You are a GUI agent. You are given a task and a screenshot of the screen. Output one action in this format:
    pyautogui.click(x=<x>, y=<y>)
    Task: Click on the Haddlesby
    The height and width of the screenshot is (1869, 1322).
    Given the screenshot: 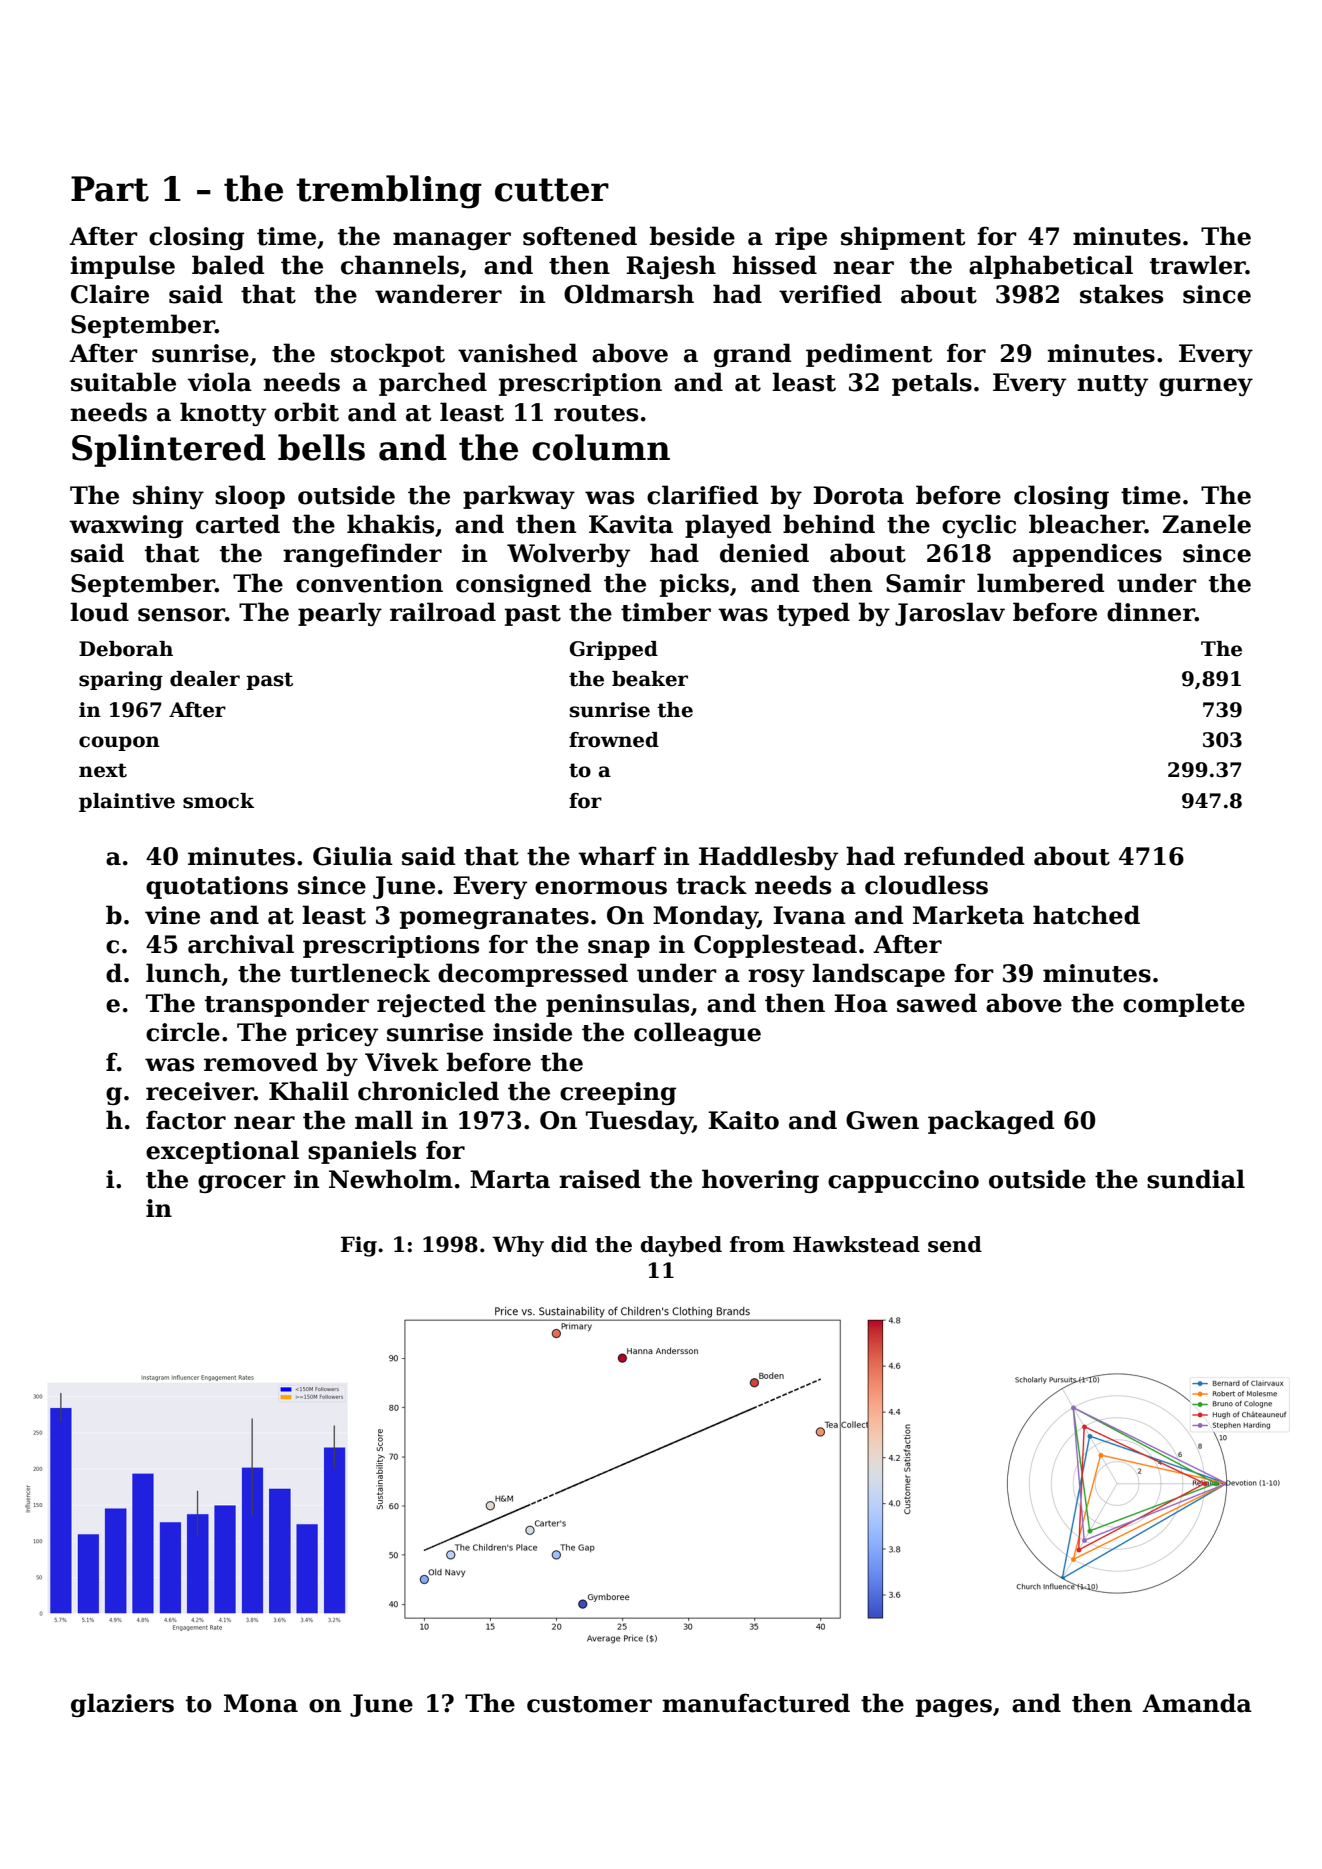 What is the action you would take?
    pyautogui.click(x=768, y=858)
